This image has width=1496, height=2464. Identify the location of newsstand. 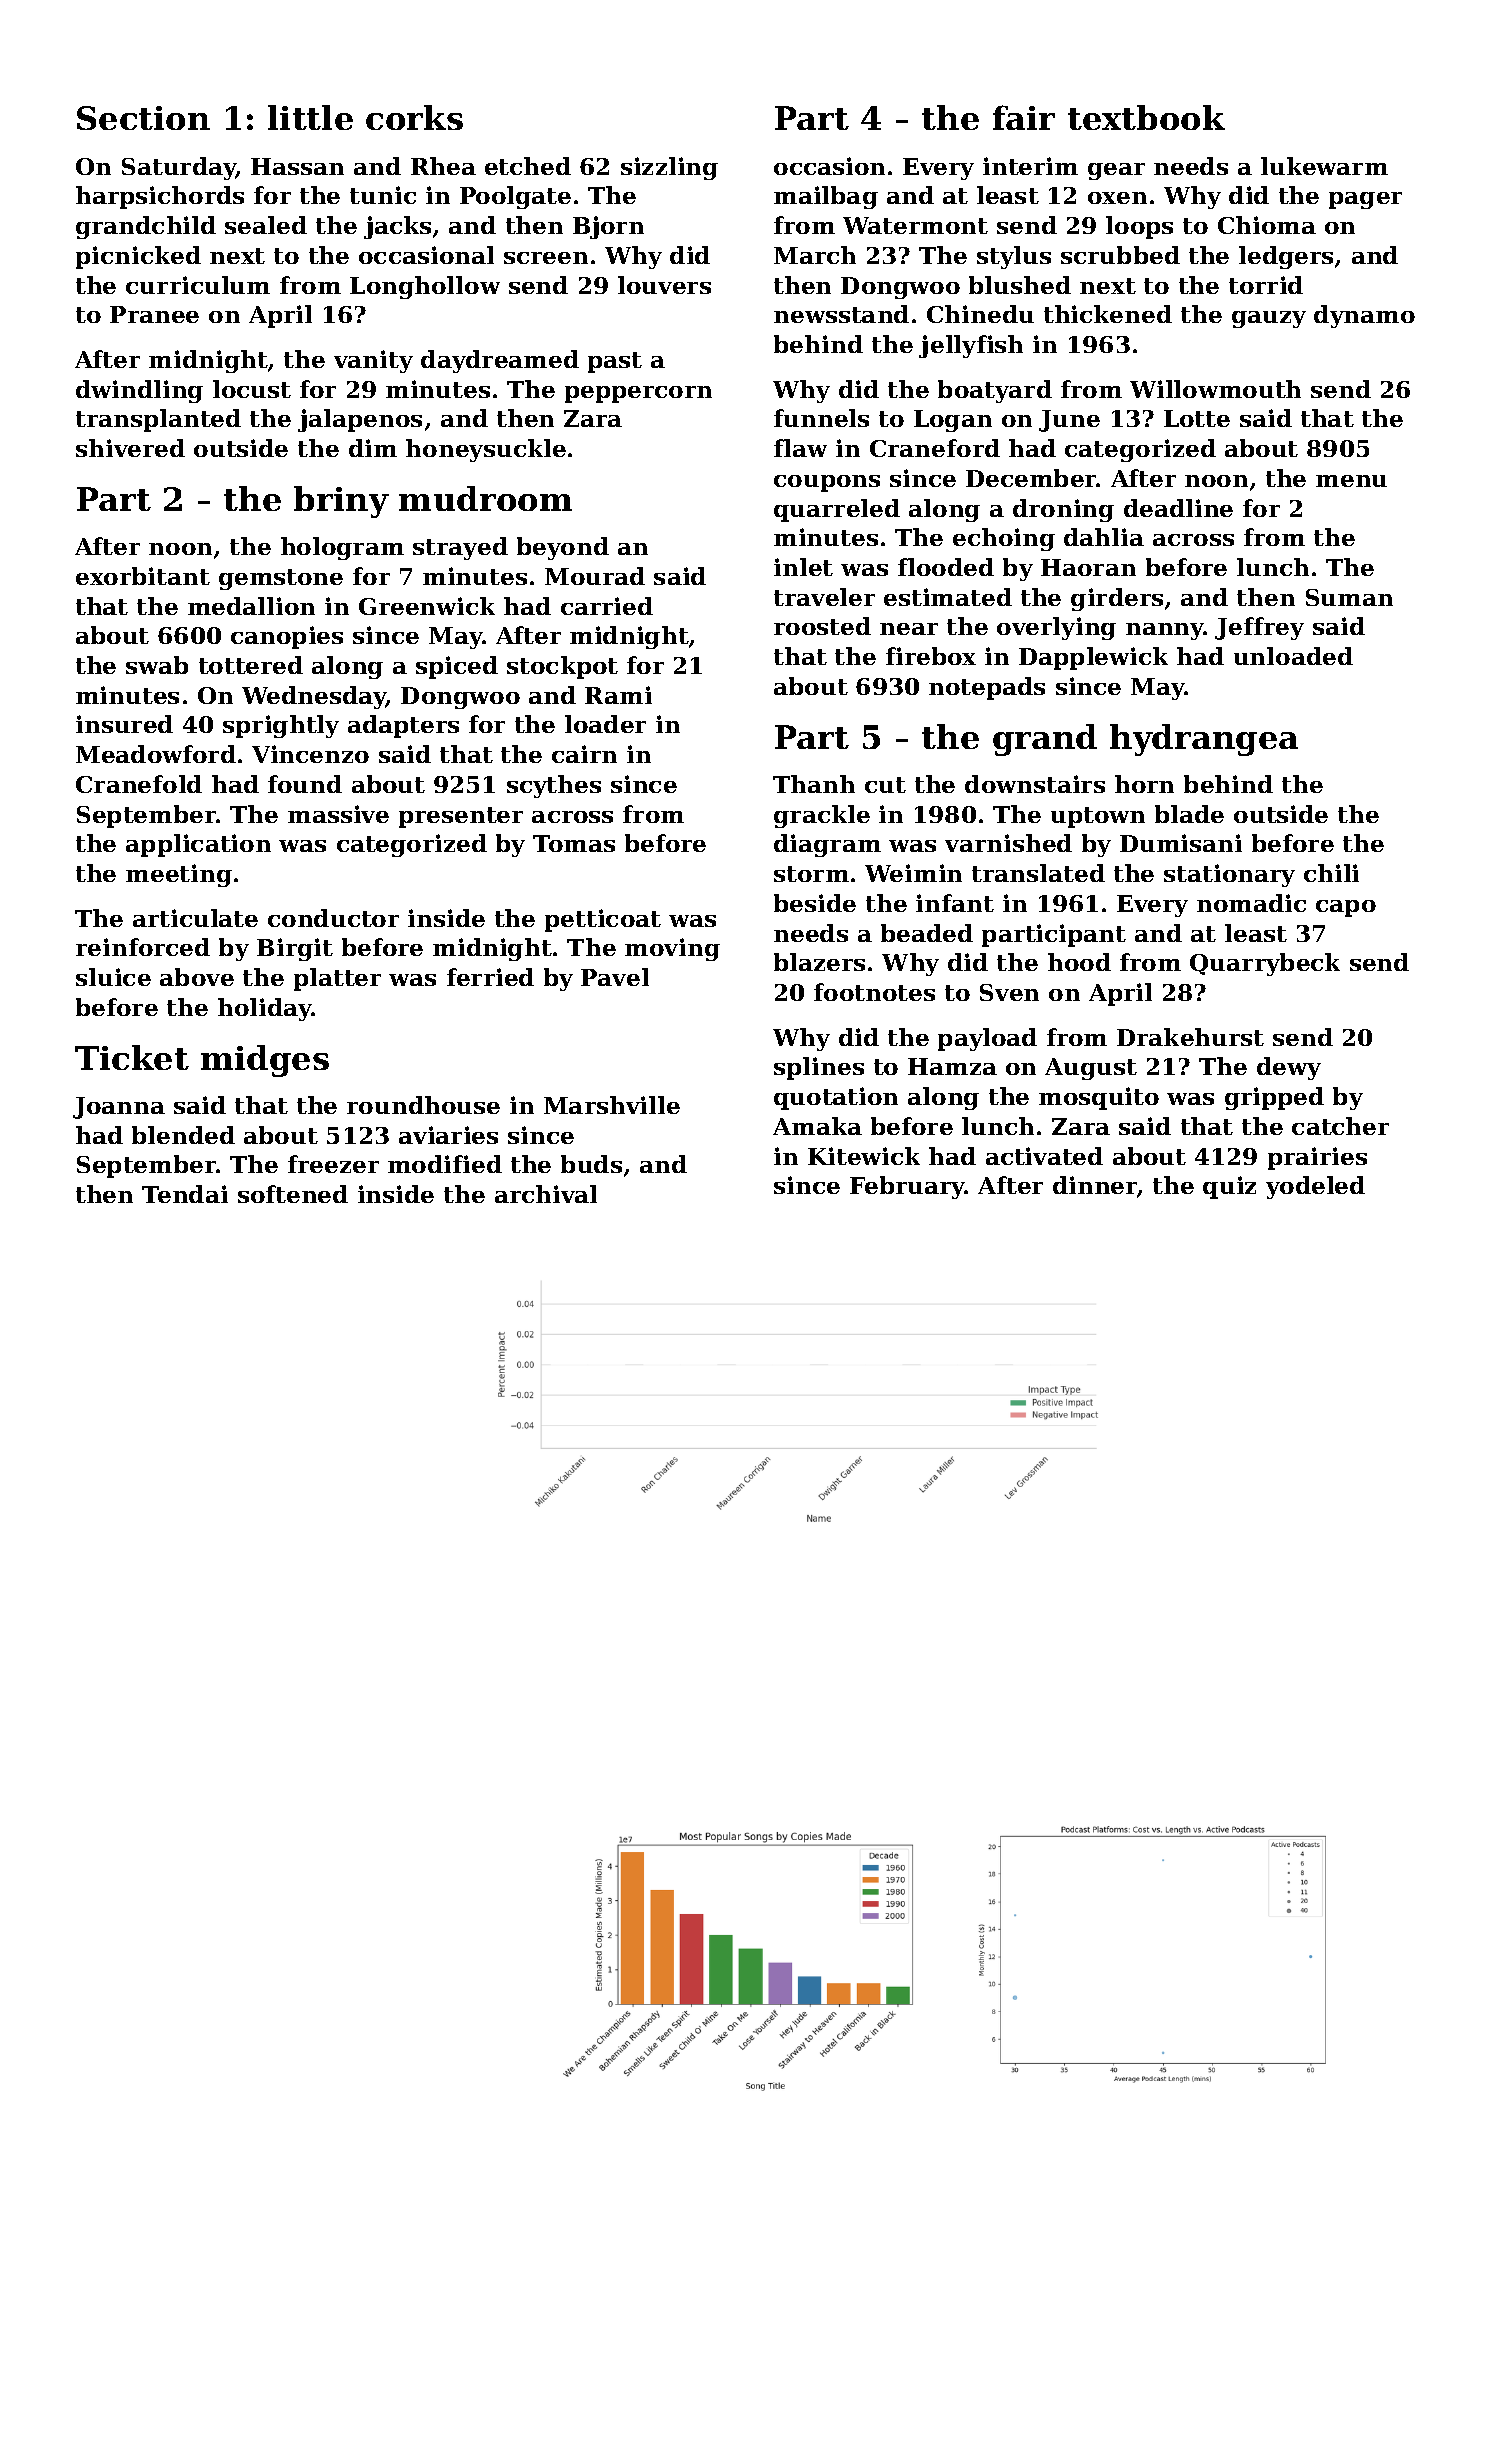
(841, 314).
